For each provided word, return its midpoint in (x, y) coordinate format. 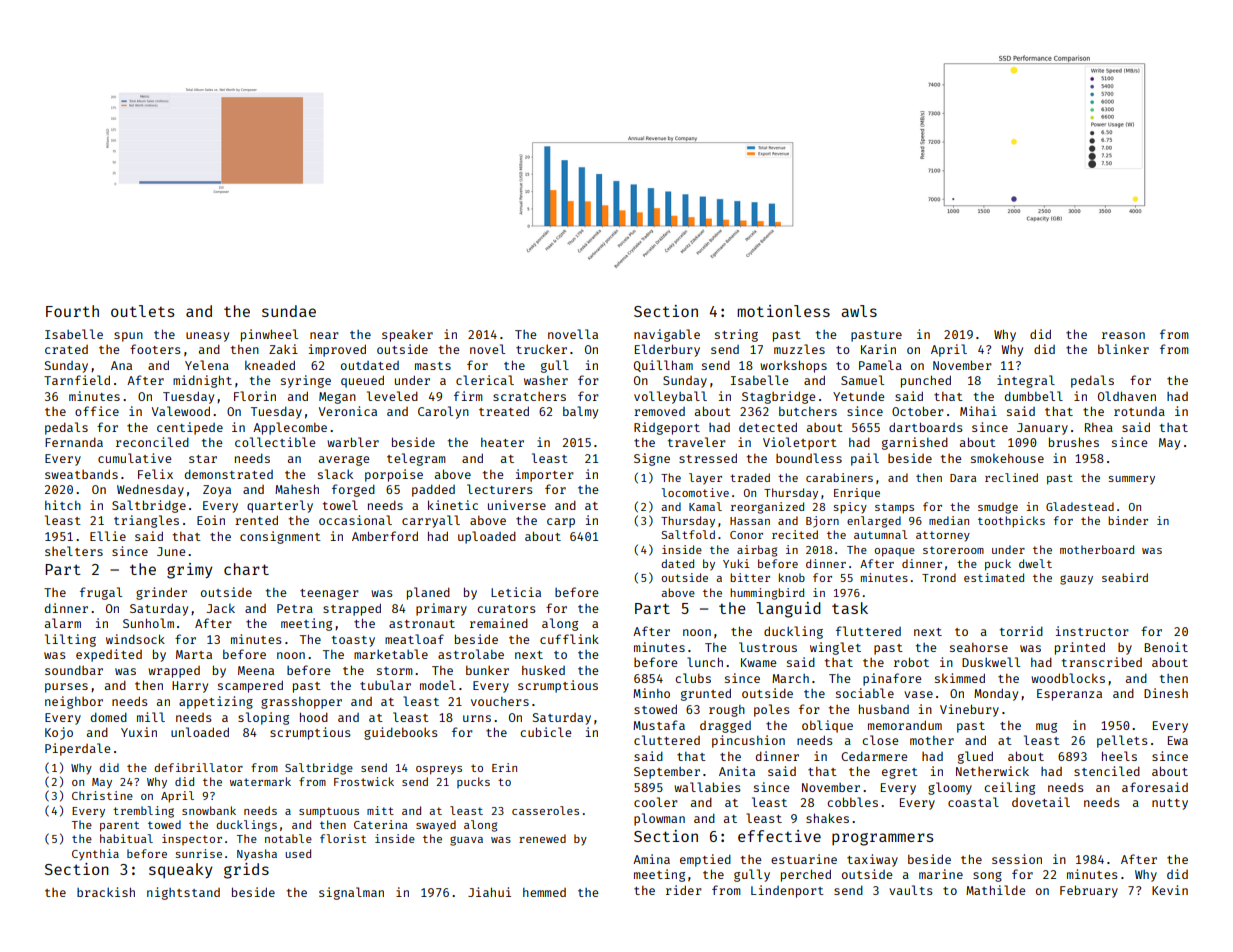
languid (788, 610)
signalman (351, 893)
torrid (1021, 631)
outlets (143, 311)
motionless (783, 311)
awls (859, 311)
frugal (101, 593)
